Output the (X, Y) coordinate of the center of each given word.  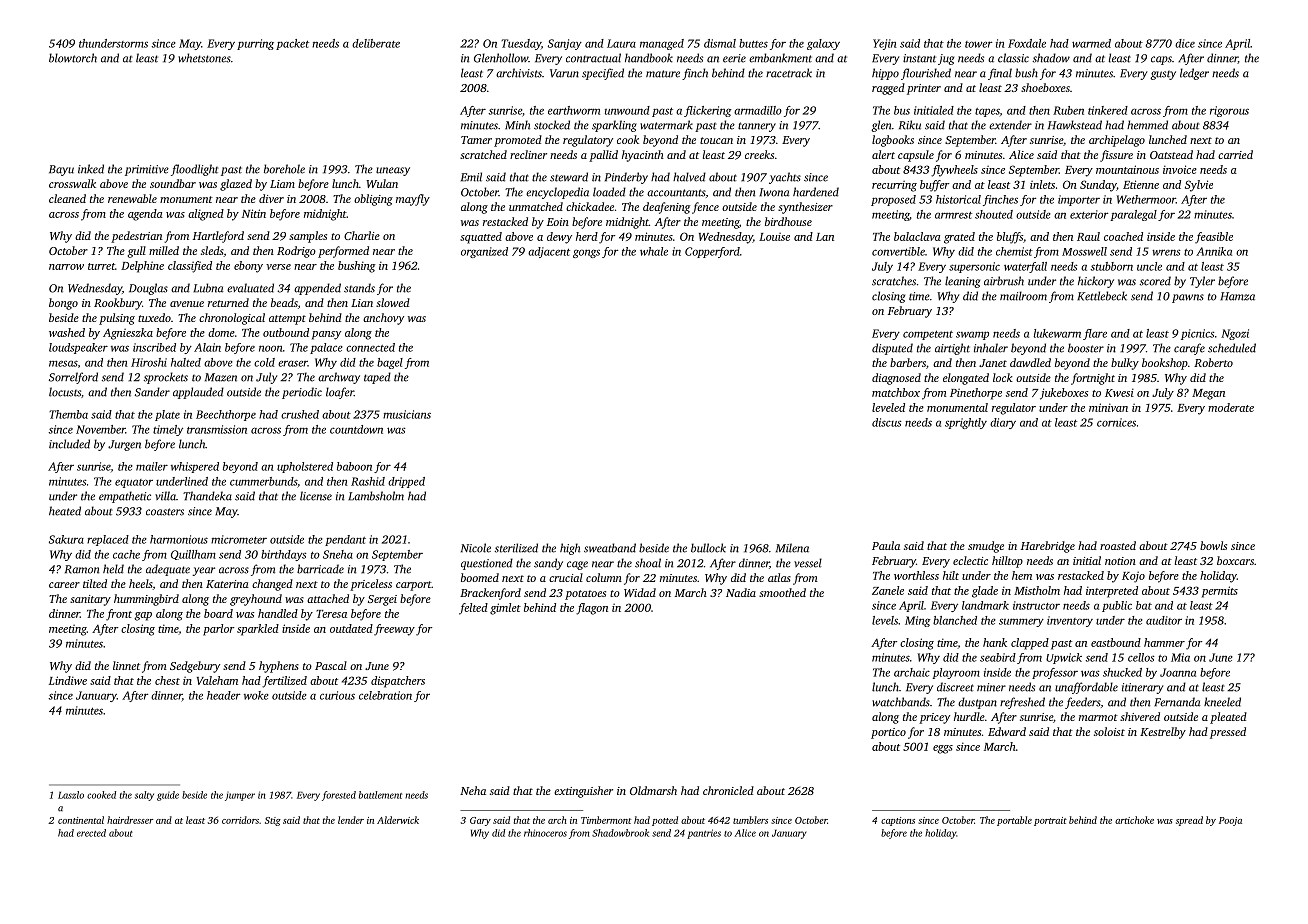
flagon (592, 609)
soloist (1109, 731)
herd (587, 236)
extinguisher (583, 792)
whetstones (204, 58)
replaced (108, 540)
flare (1095, 334)
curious (337, 695)
